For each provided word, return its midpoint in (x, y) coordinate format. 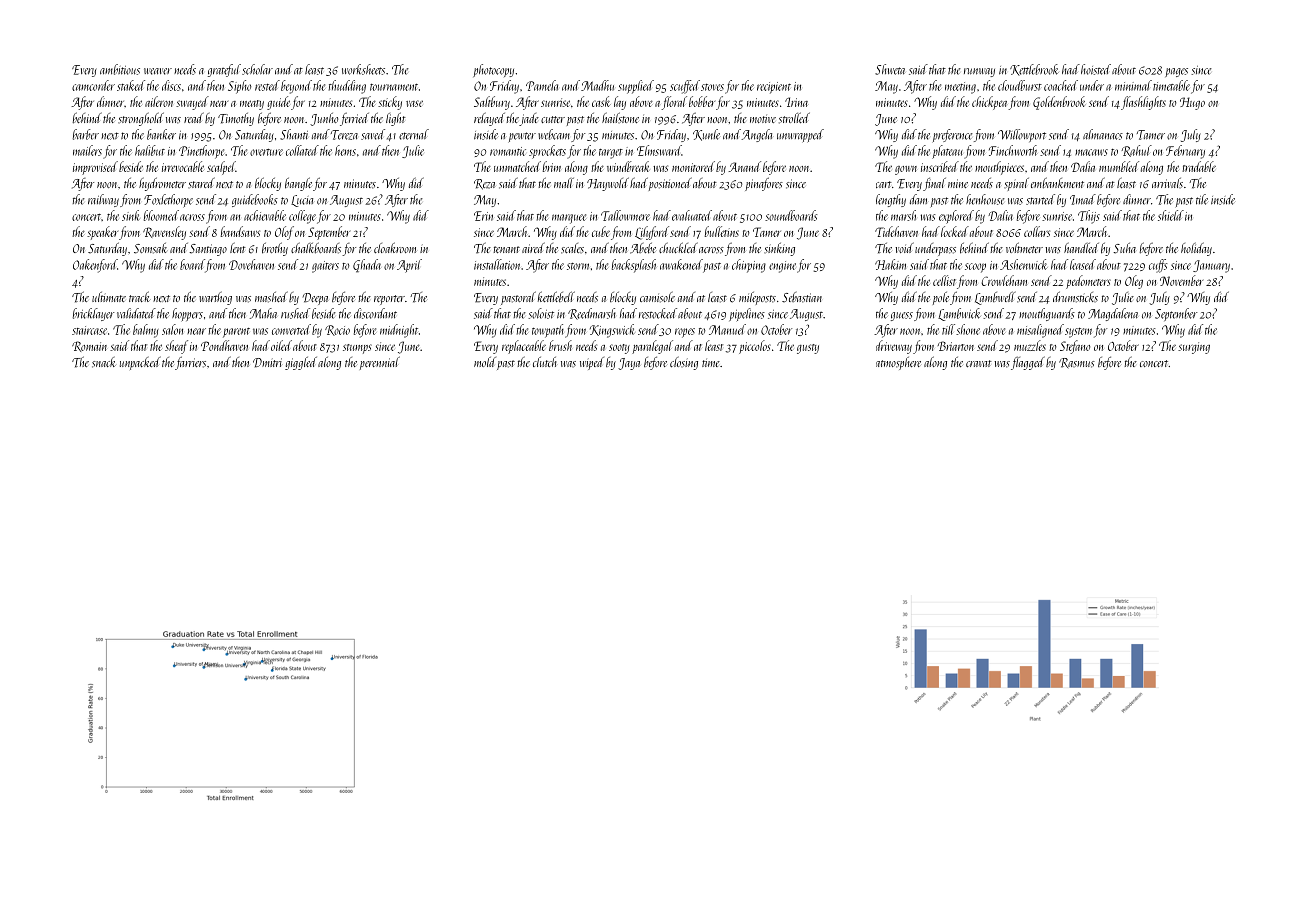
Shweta (890, 69)
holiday (1196, 249)
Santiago (208, 250)
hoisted (1096, 69)
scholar (257, 69)
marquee (569, 219)
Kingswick (612, 331)
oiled (281, 345)
